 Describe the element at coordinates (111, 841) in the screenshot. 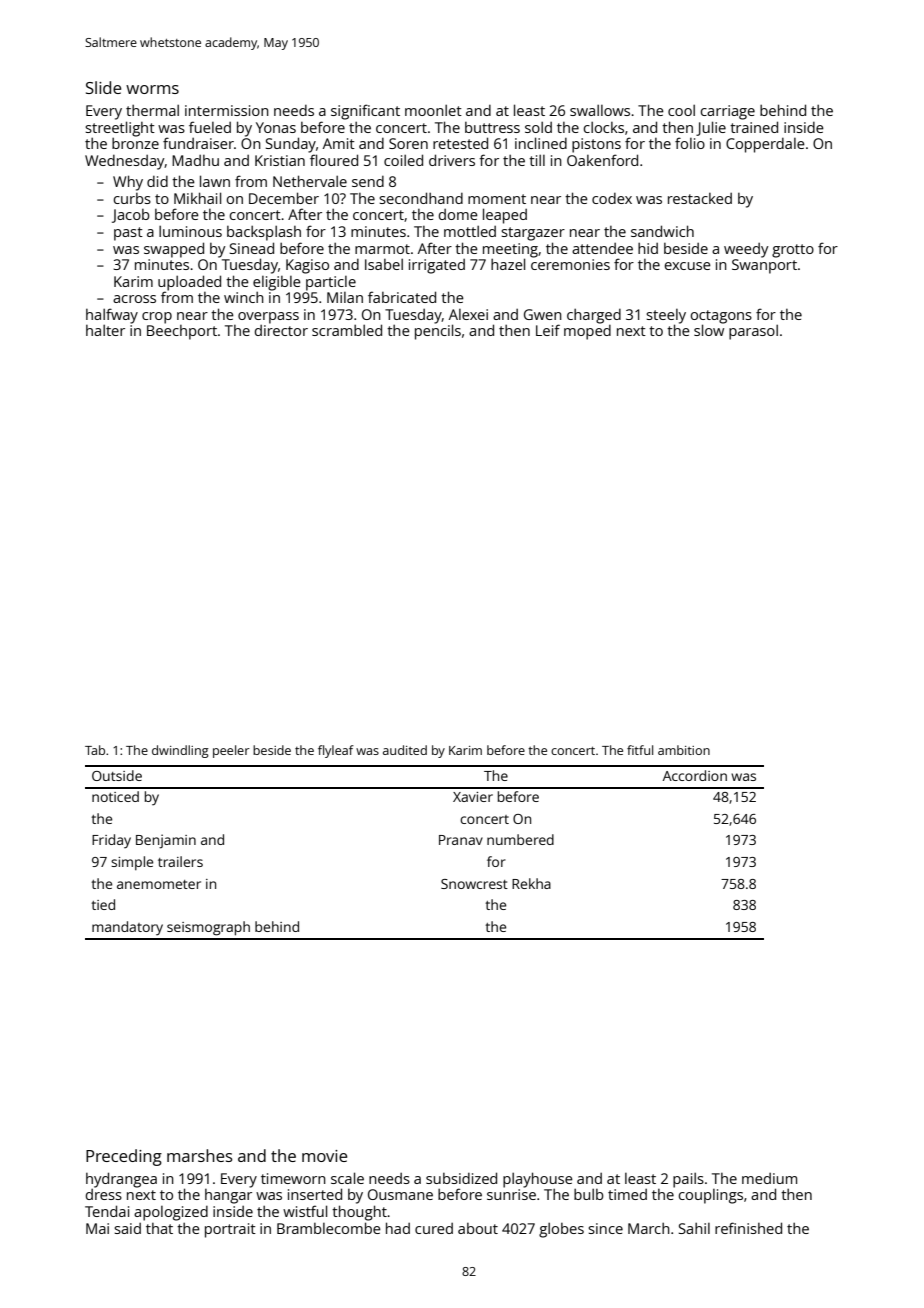

I see `Friday` at that location.
